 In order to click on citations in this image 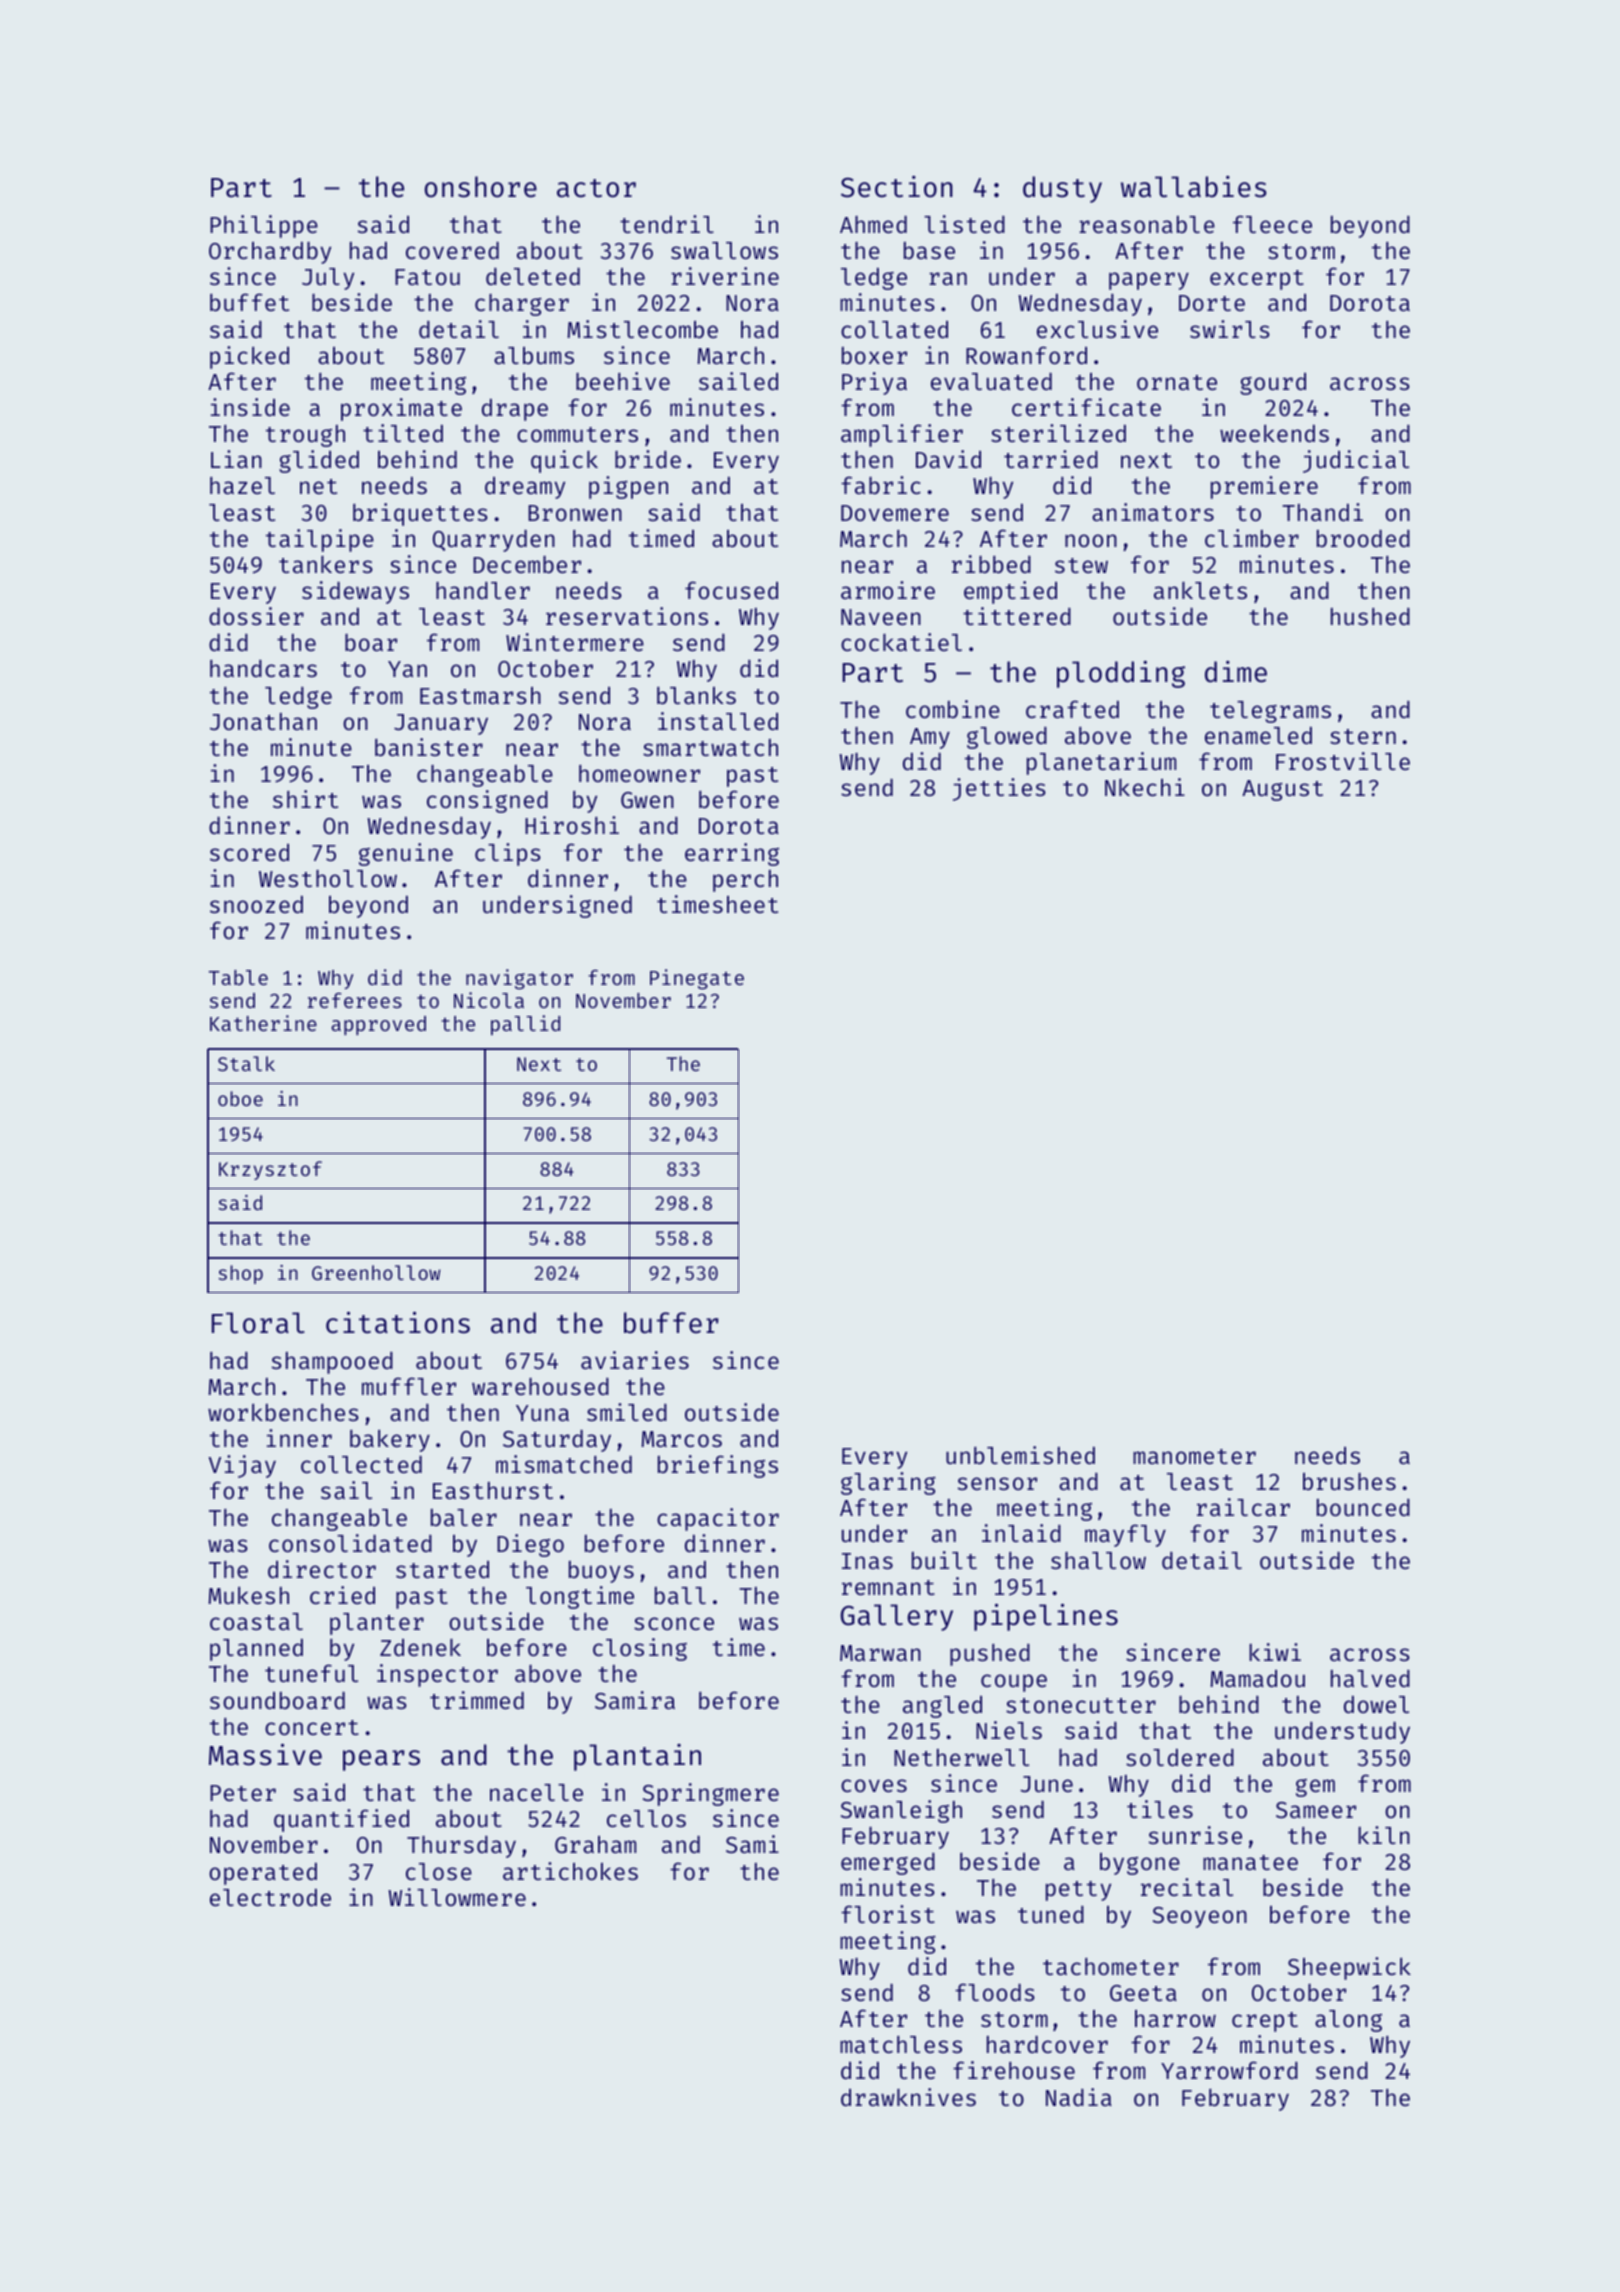, I will do `click(398, 1322)`.
